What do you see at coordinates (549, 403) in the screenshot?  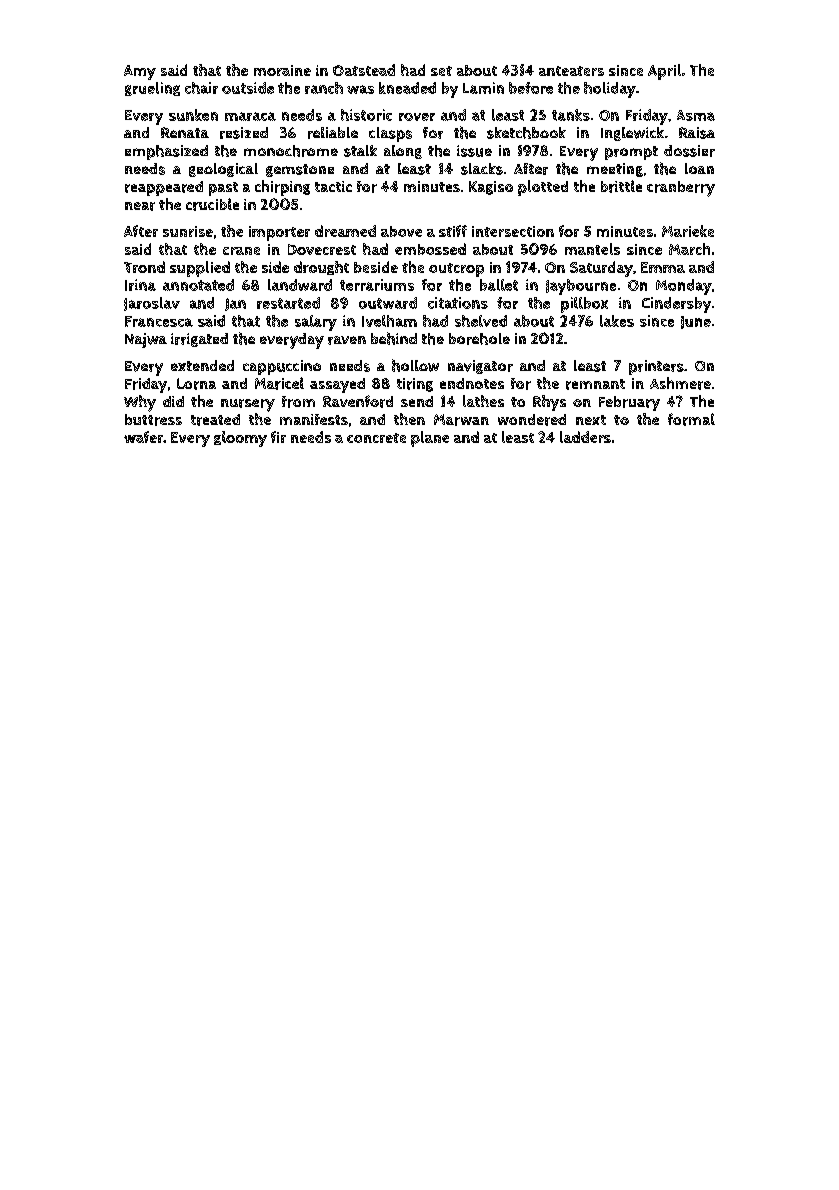 I see `Rhys` at bounding box center [549, 403].
